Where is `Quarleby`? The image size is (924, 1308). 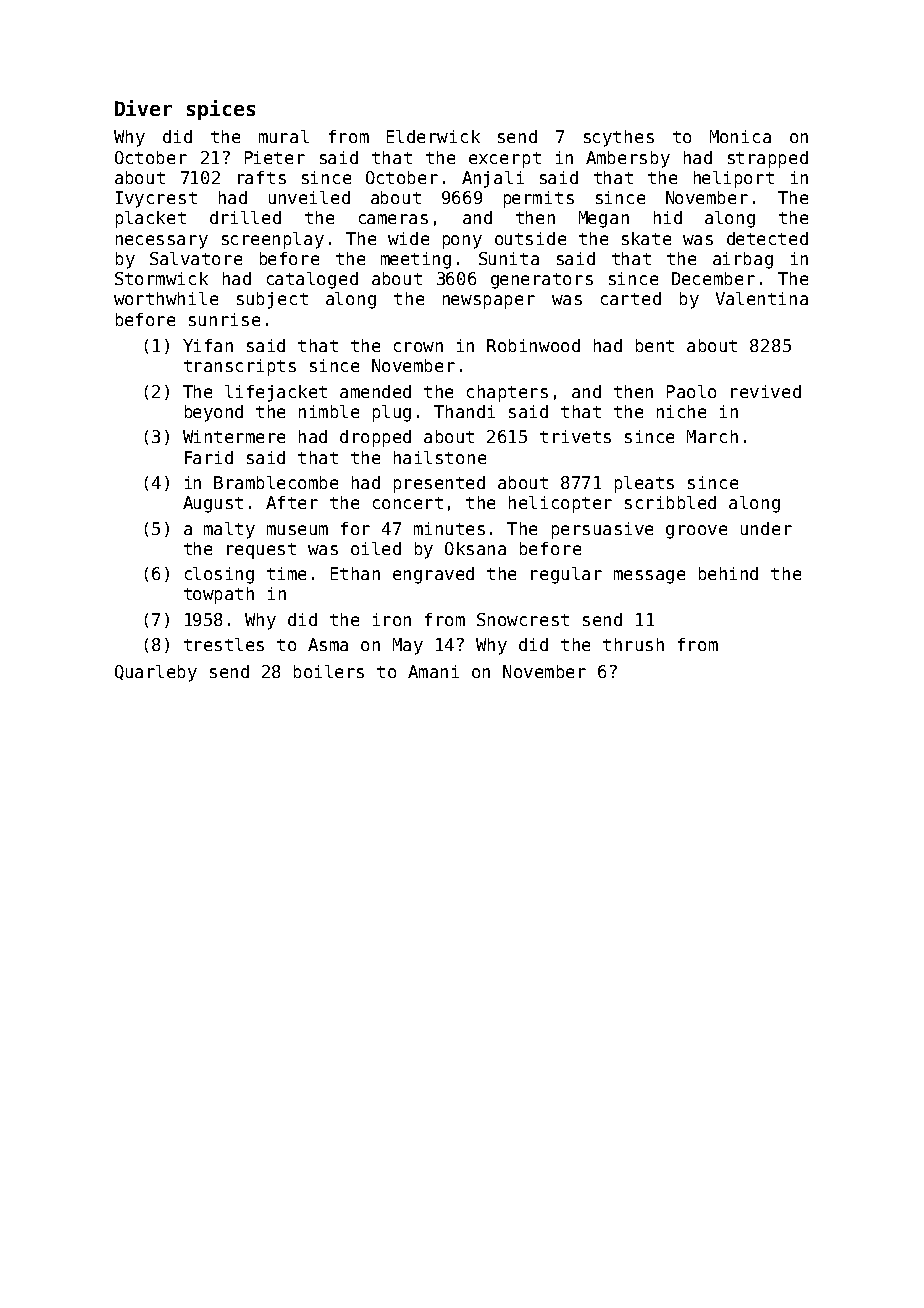
Quarleby is located at coordinates (156, 673).
